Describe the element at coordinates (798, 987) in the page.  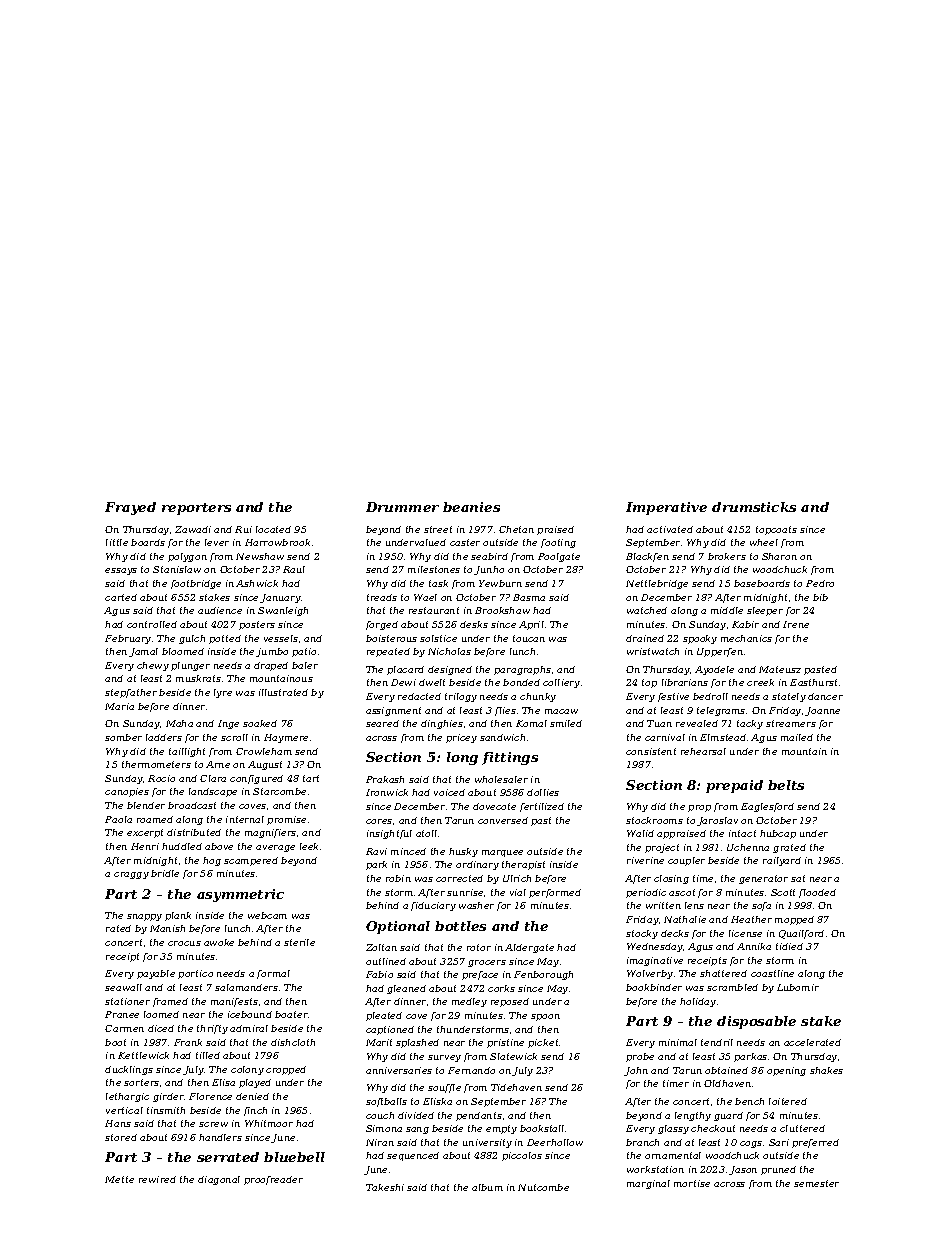
I see `Lubomir` at that location.
